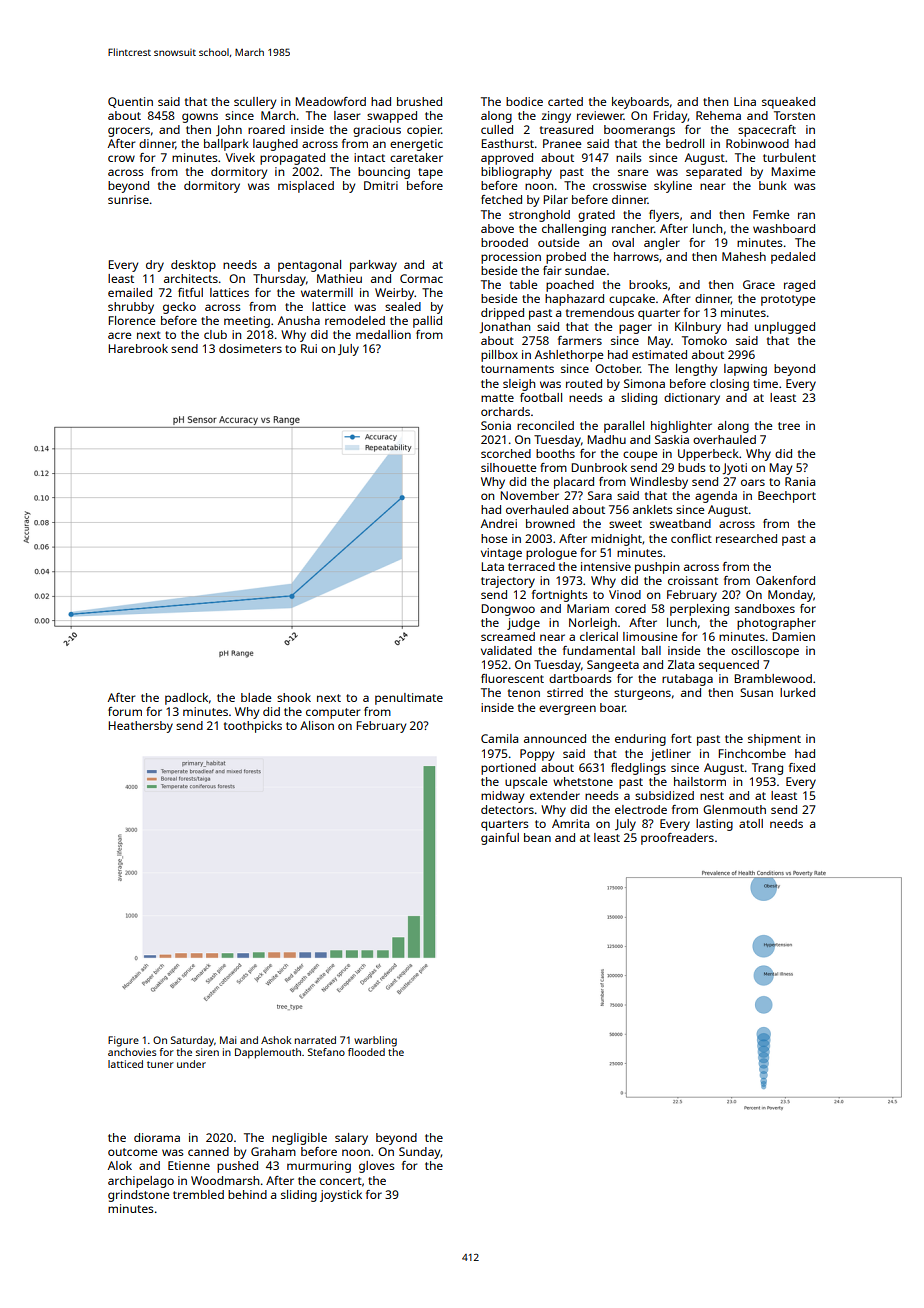  I want to click on grindstone, so click(138, 1196).
